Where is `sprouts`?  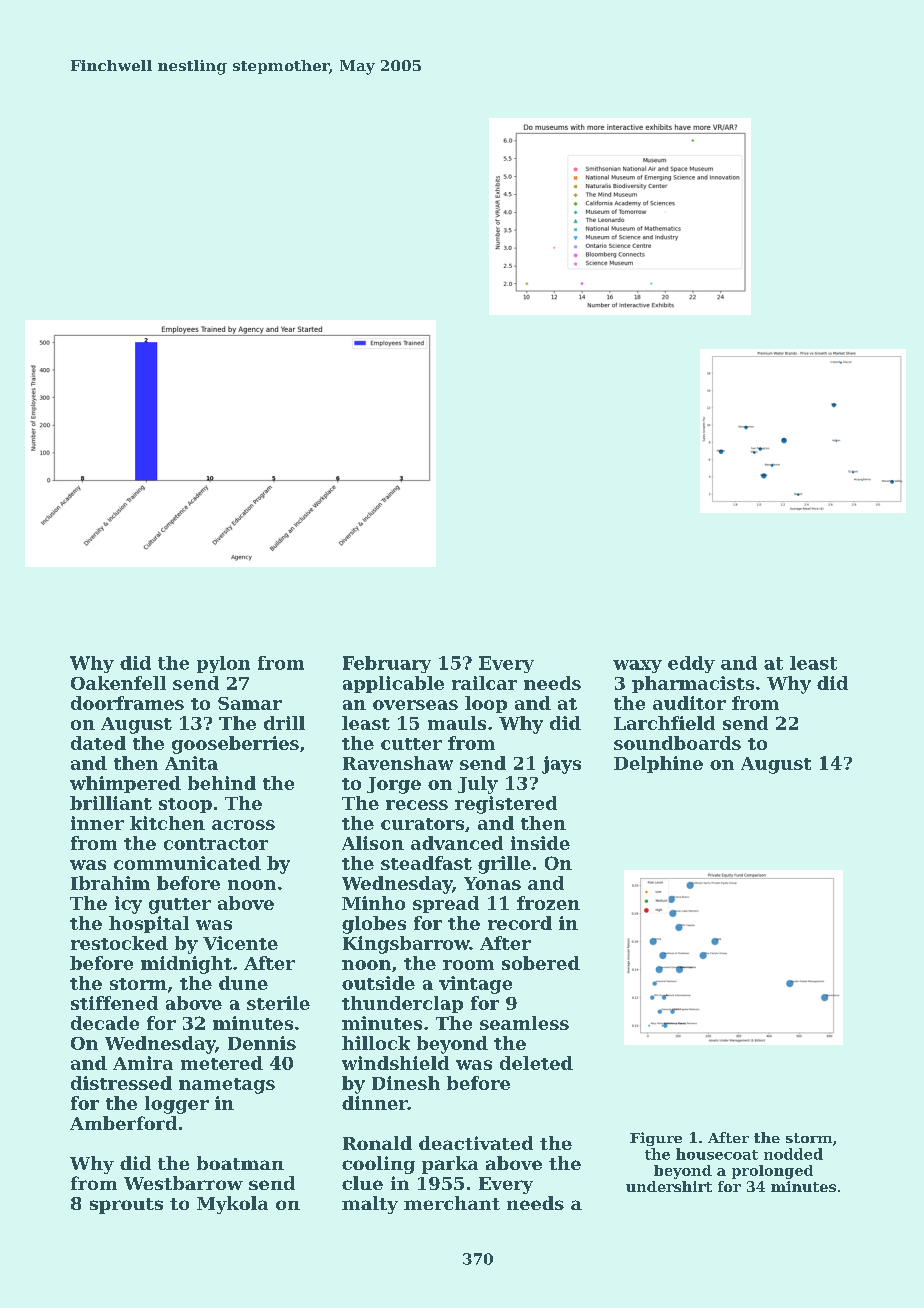
sprouts is located at coordinates (126, 1206).
